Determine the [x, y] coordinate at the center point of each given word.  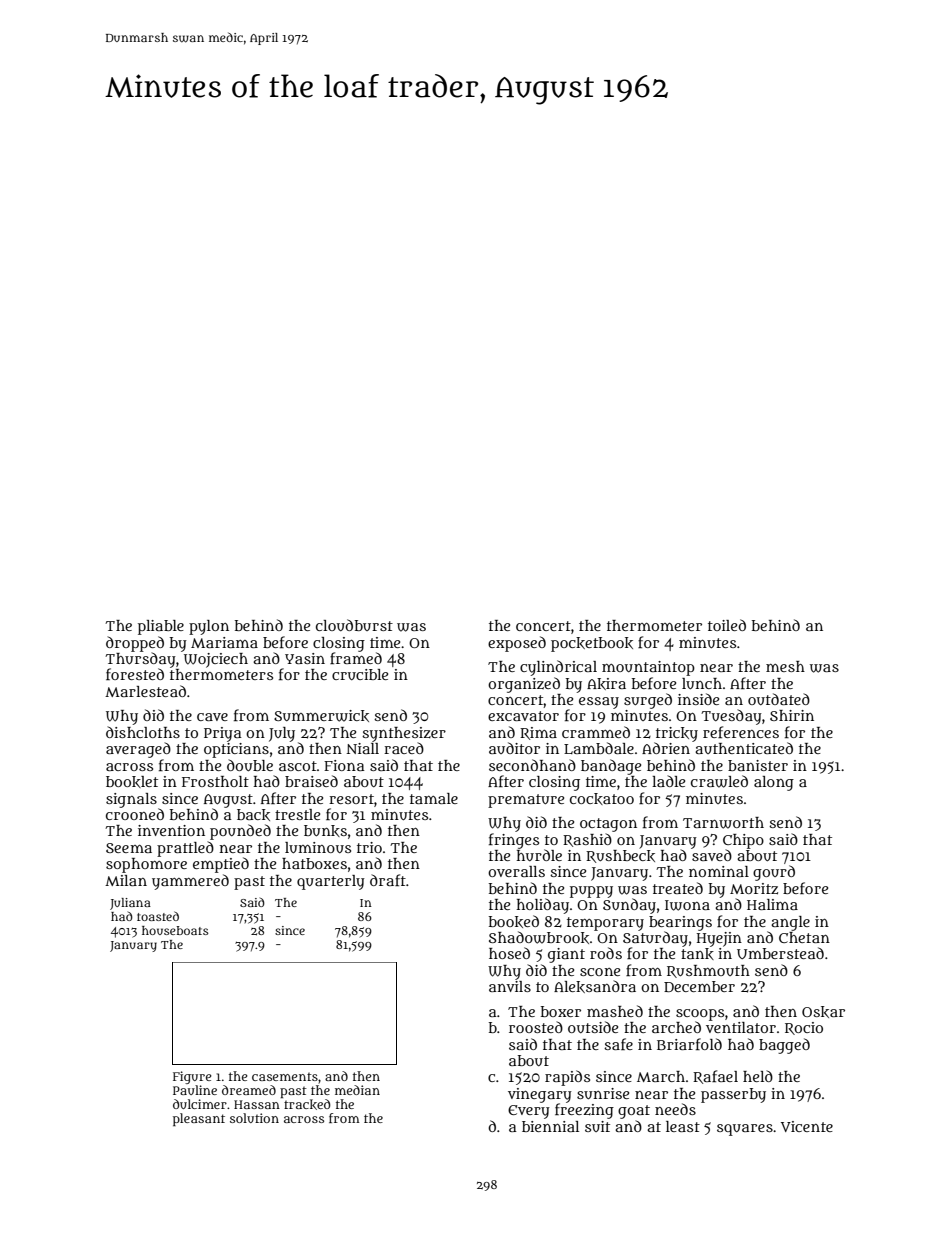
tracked [307, 1104]
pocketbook [592, 644]
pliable [161, 627]
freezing [584, 1111]
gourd [774, 873]
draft [388, 880]
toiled [727, 625]
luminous [318, 847]
